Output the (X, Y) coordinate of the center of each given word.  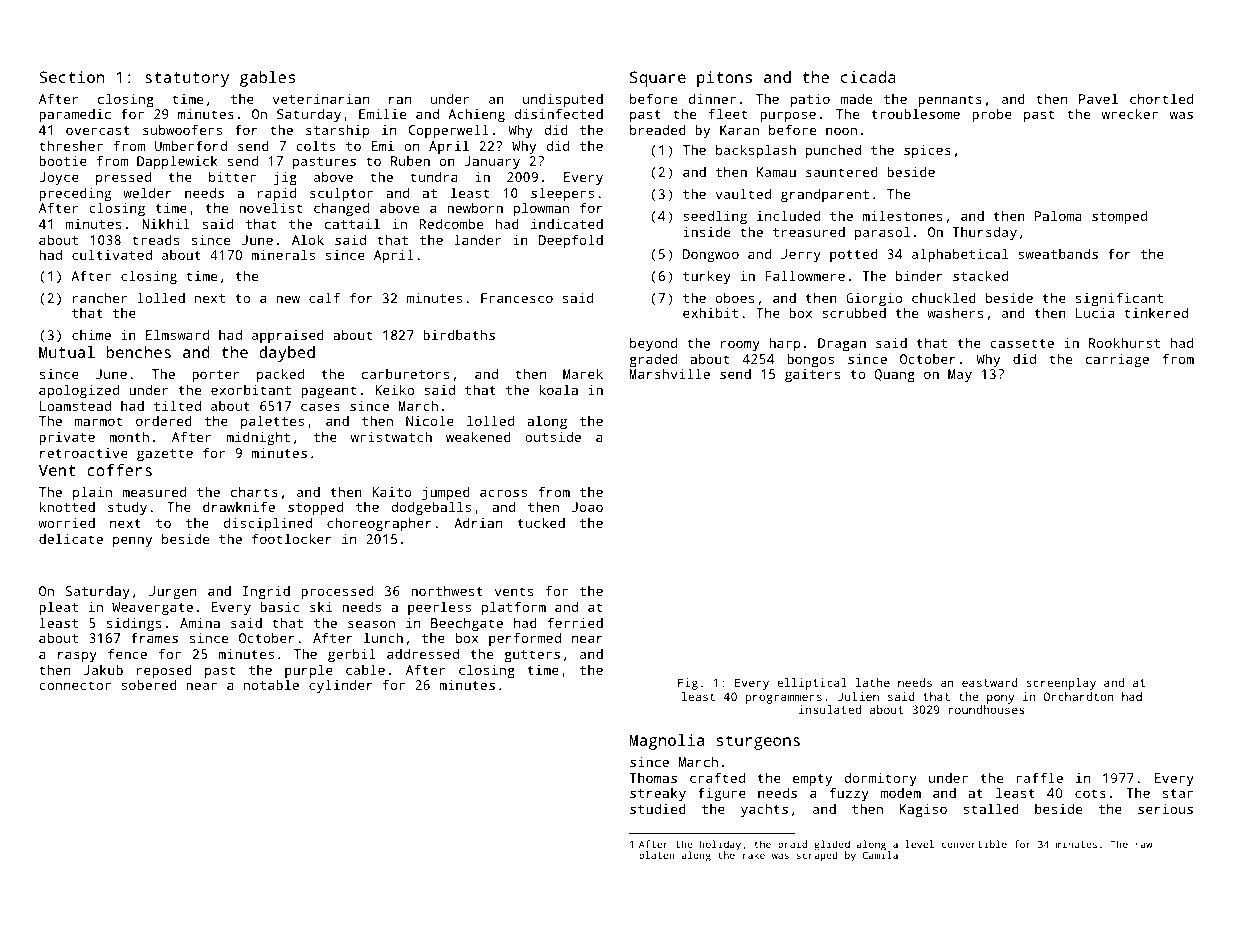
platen (657, 856)
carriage (1117, 360)
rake (754, 855)
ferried (575, 622)
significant (1119, 299)
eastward (990, 682)
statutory (187, 79)
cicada (868, 77)
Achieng (476, 115)
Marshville (669, 373)
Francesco (517, 298)
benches (138, 352)
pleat (58, 608)
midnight (258, 438)
